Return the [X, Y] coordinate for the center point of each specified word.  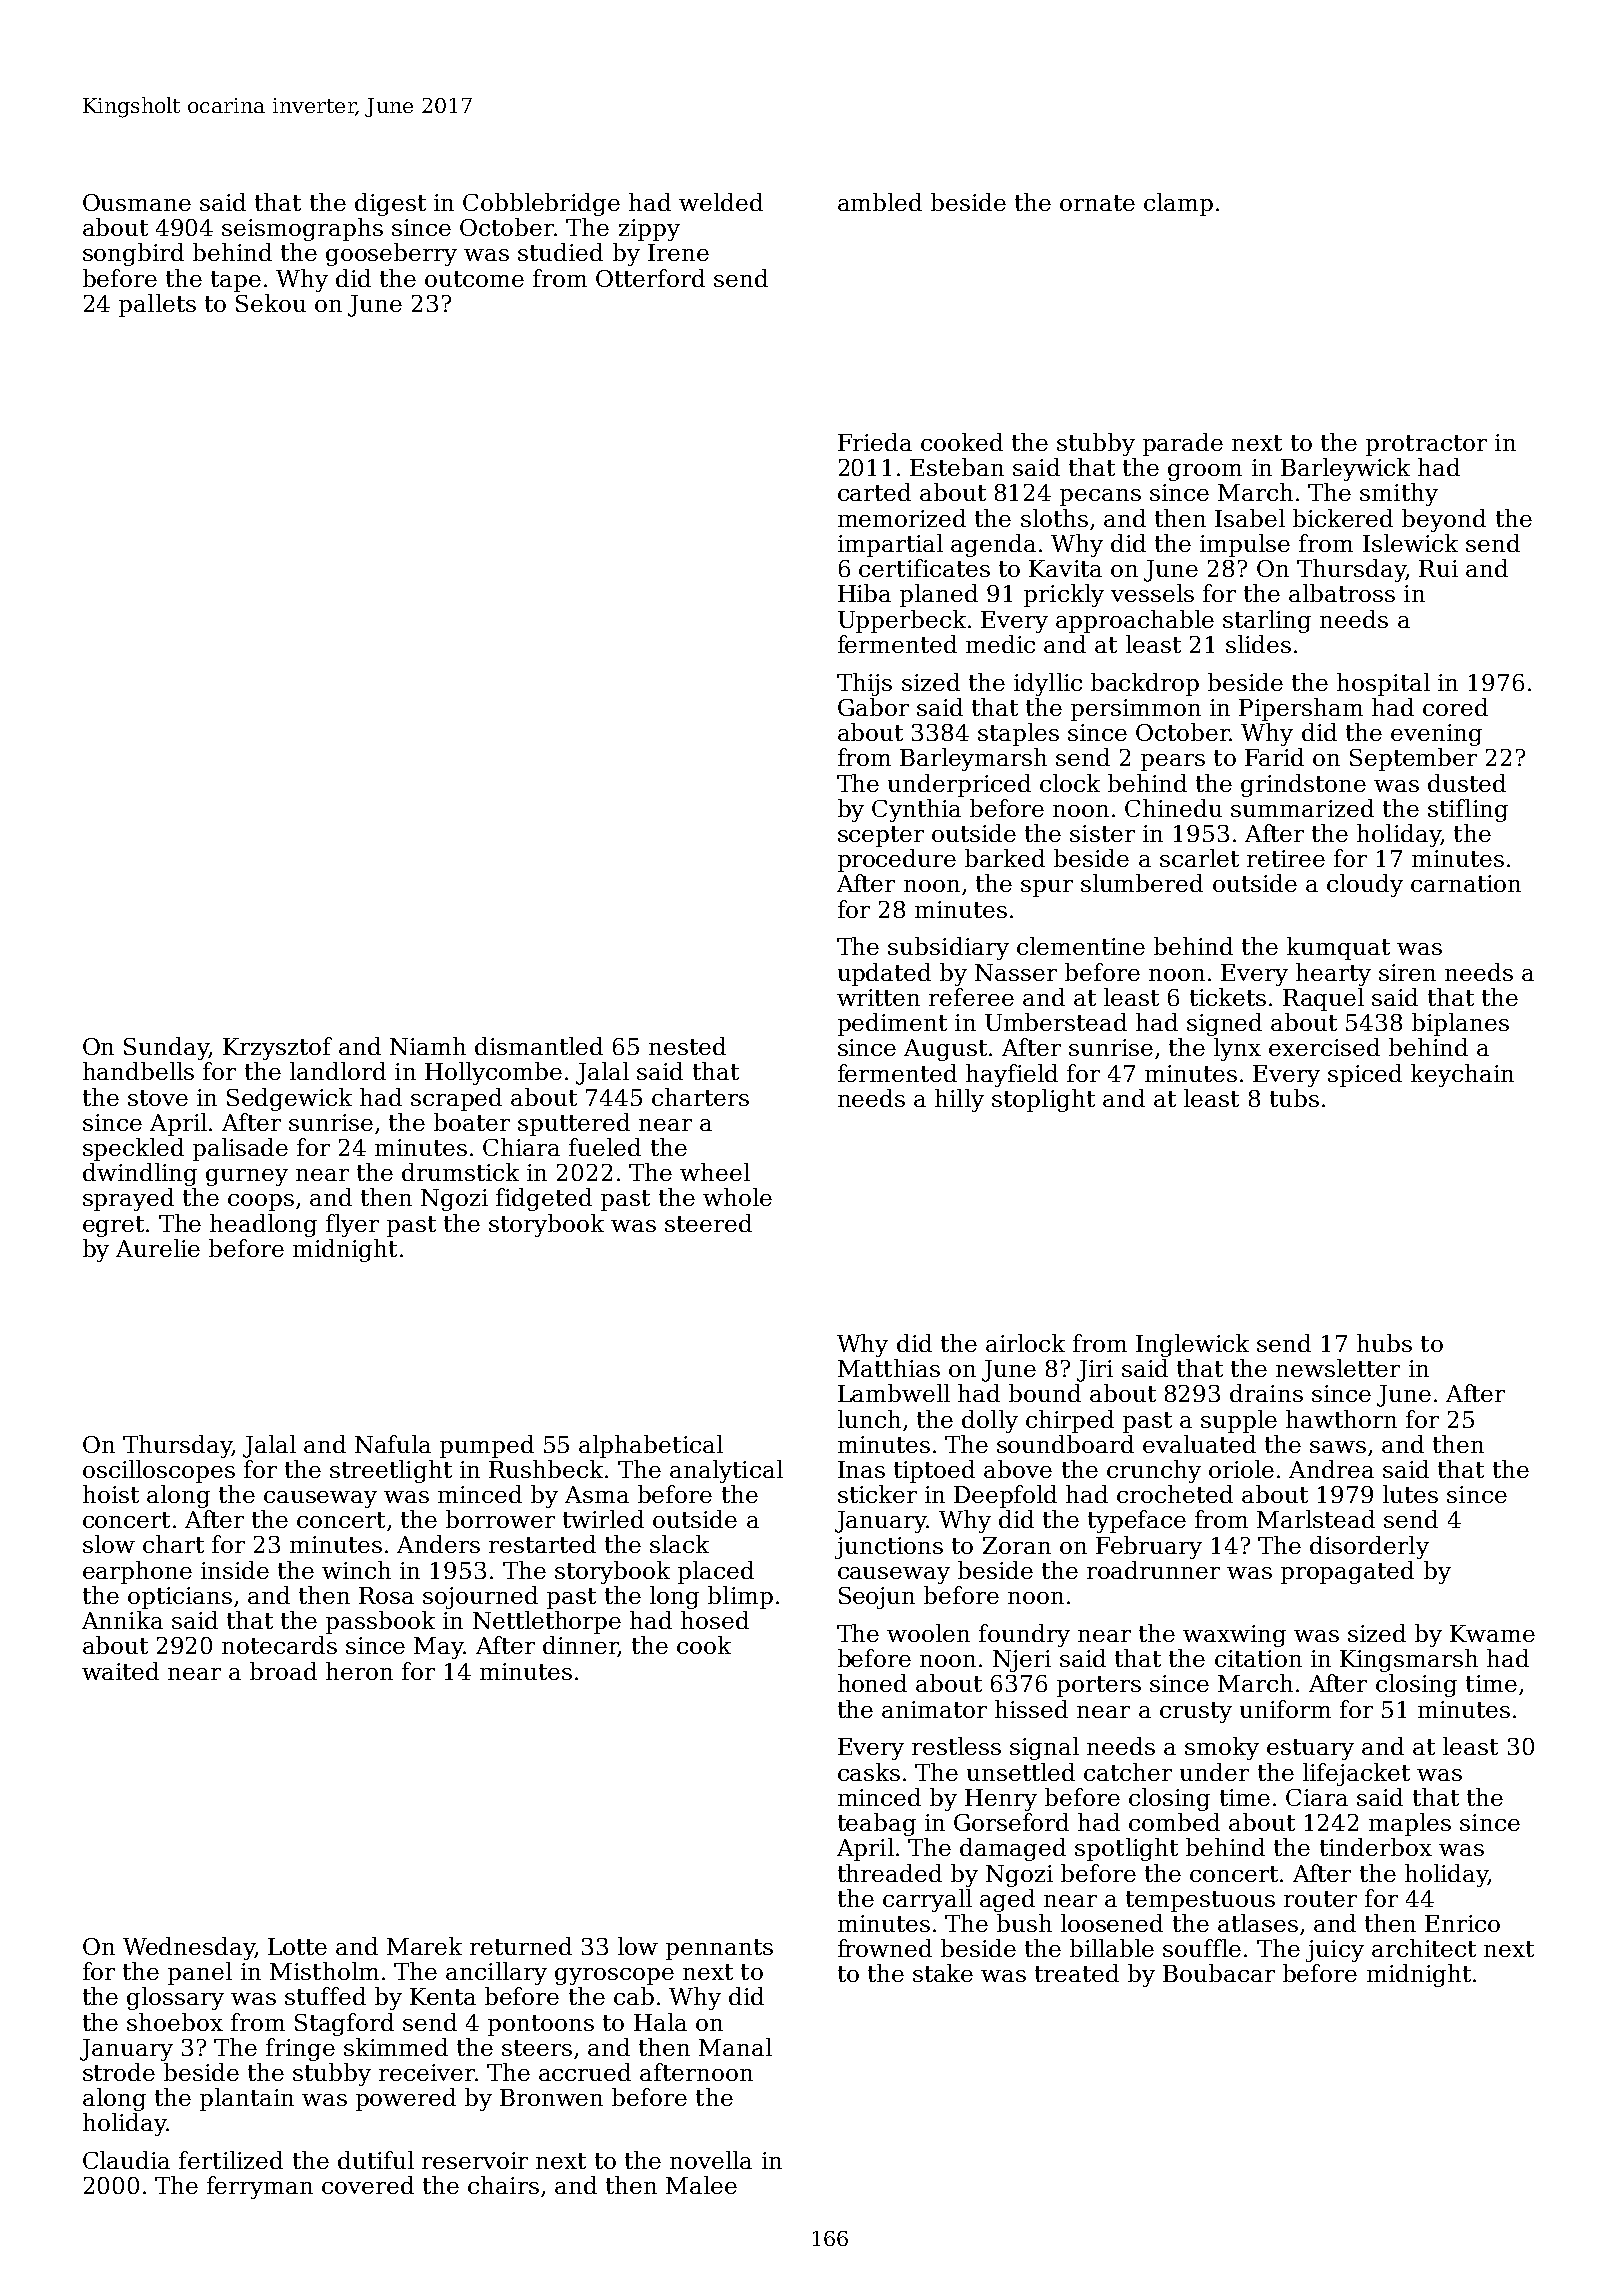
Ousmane [137, 202]
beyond [1444, 520]
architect [1424, 1948]
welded [721, 202]
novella [711, 2160]
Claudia [126, 2160]
